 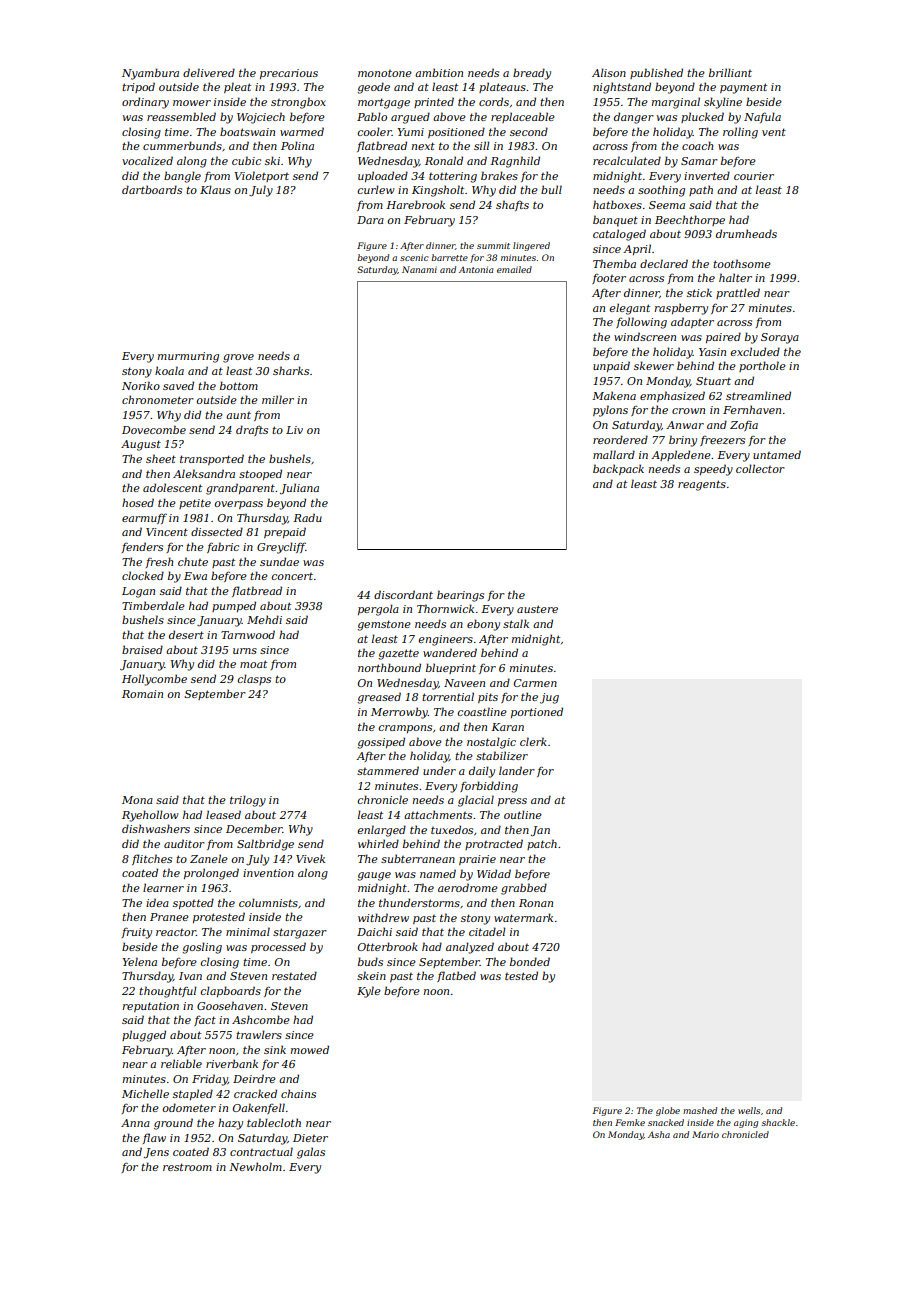 What do you see at coordinates (241, 489) in the image?
I see `grandparent` at bounding box center [241, 489].
